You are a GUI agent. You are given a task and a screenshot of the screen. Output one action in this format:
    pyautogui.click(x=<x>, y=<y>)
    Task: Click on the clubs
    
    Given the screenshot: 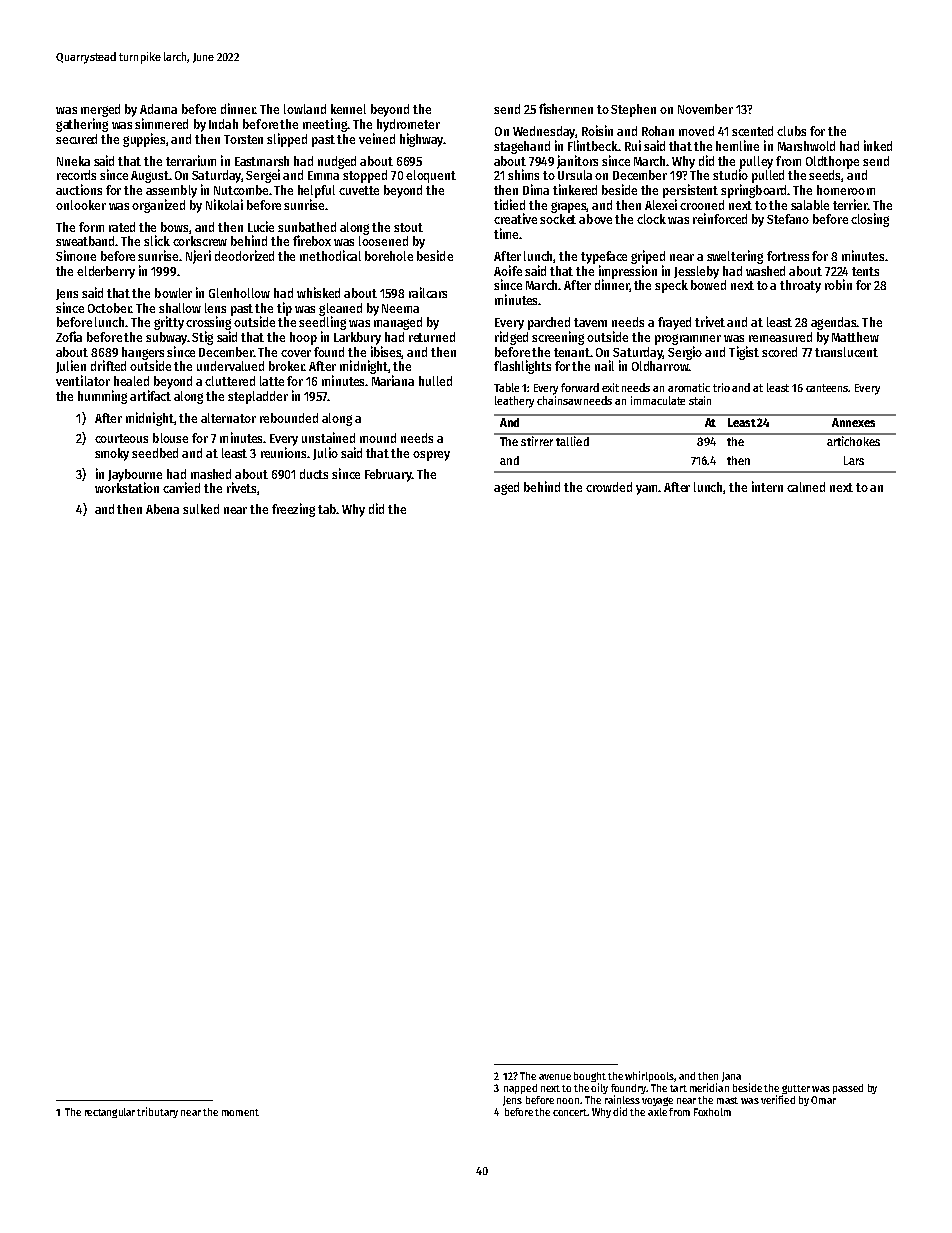 What is the action you would take?
    pyautogui.click(x=791, y=131)
